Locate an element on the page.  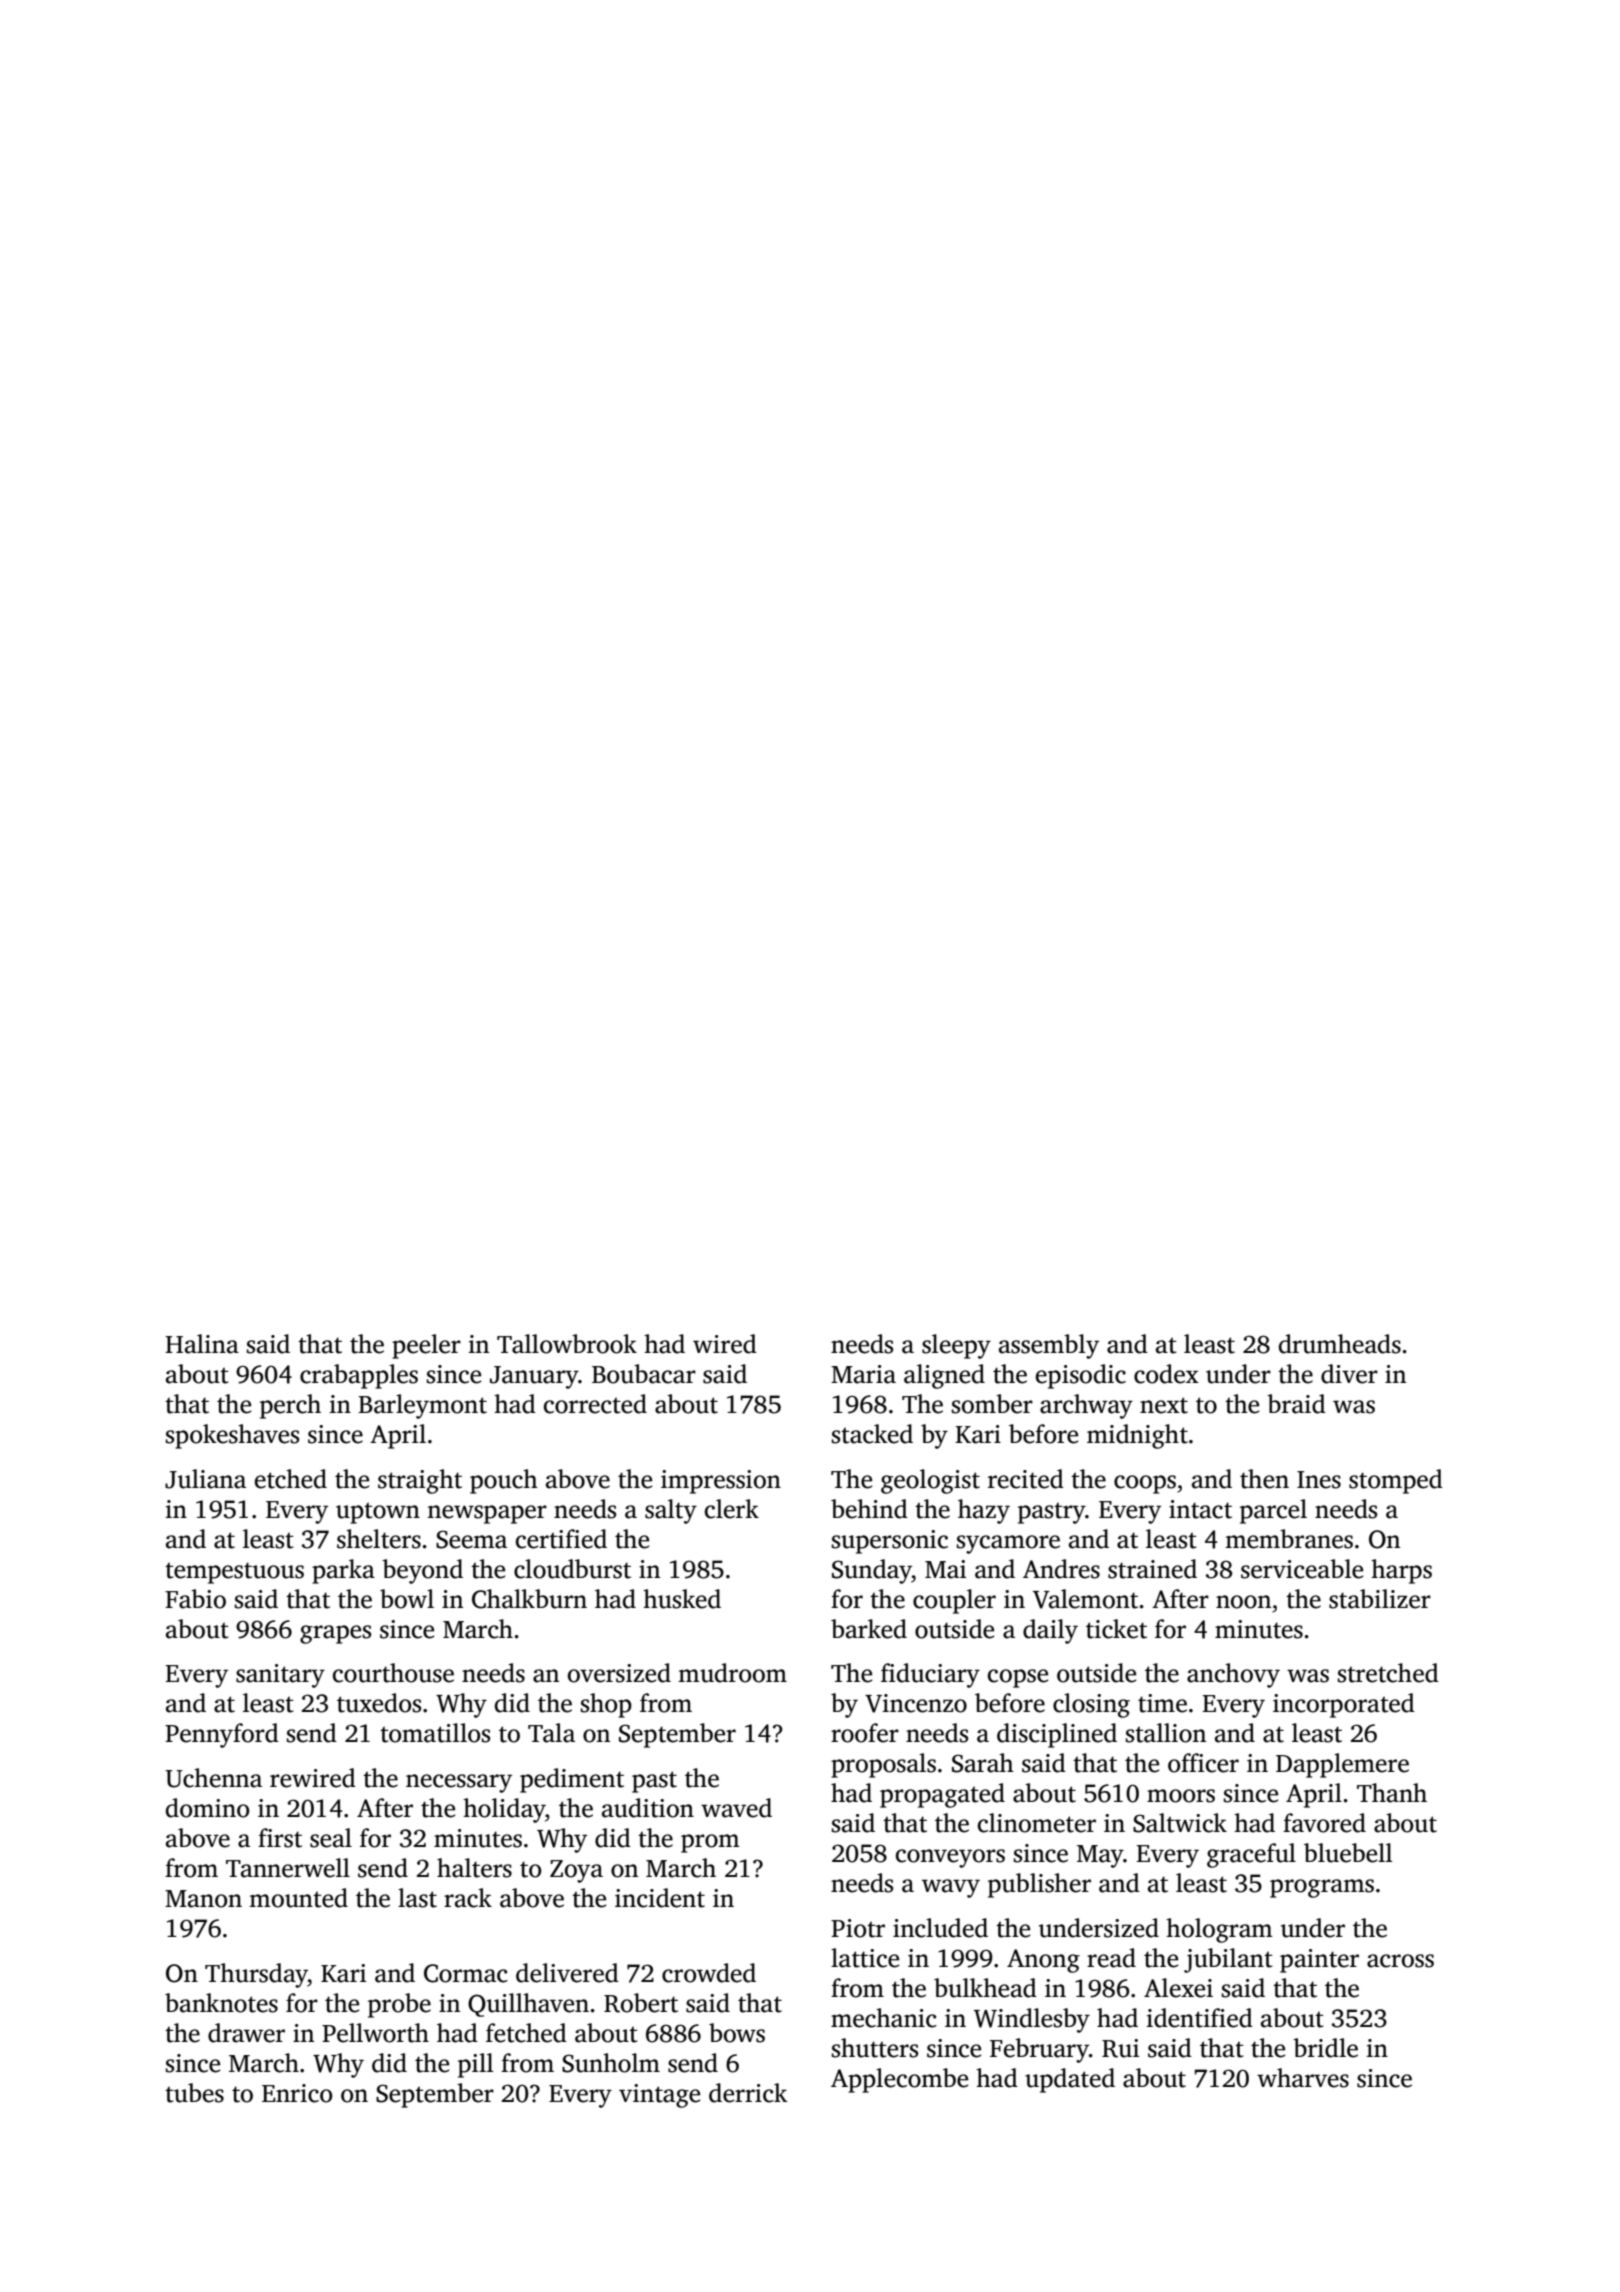
incorporated is located at coordinates (1344, 1705).
